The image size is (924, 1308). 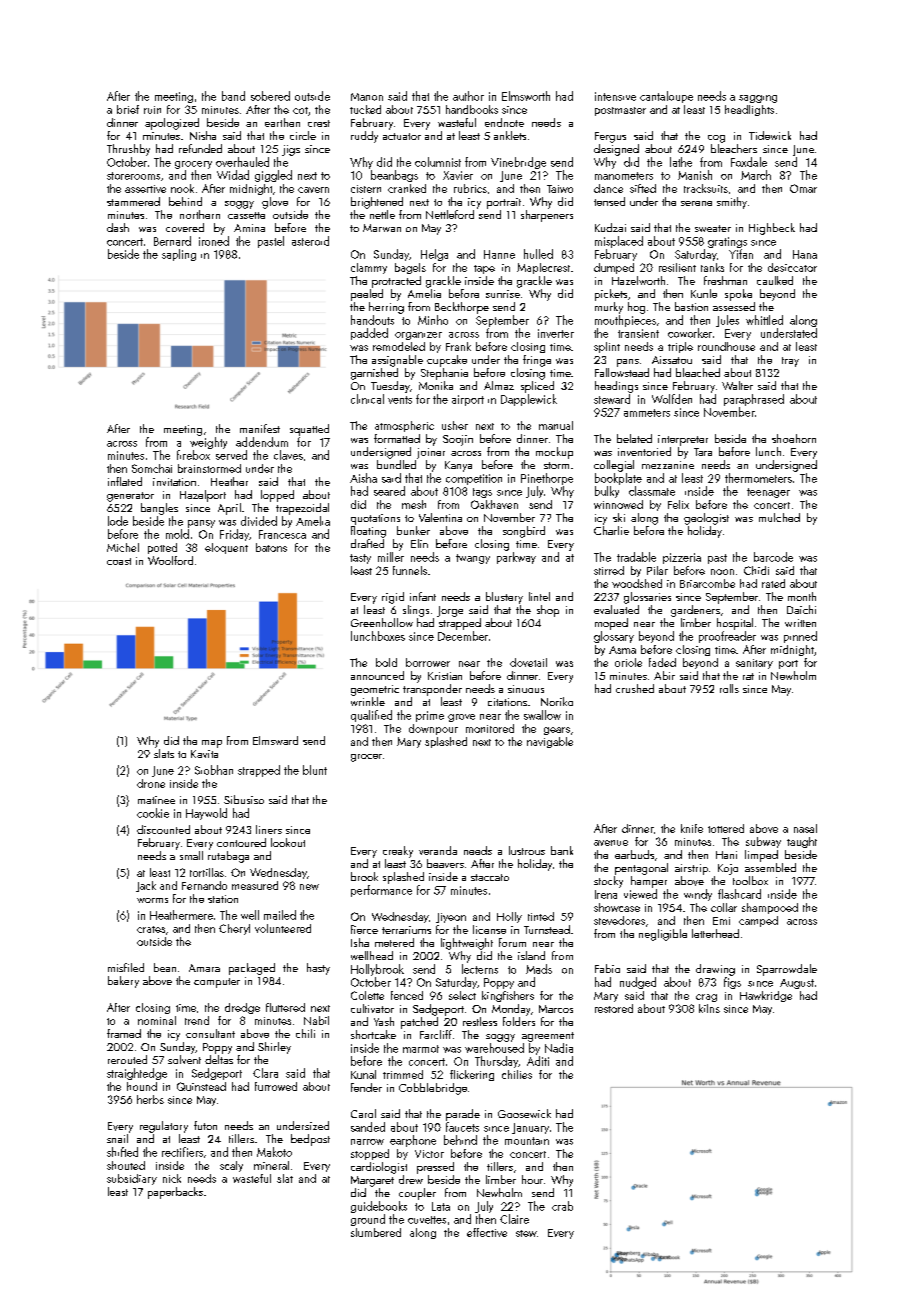 What do you see at coordinates (634, 438) in the screenshot?
I see `belated` at bounding box center [634, 438].
